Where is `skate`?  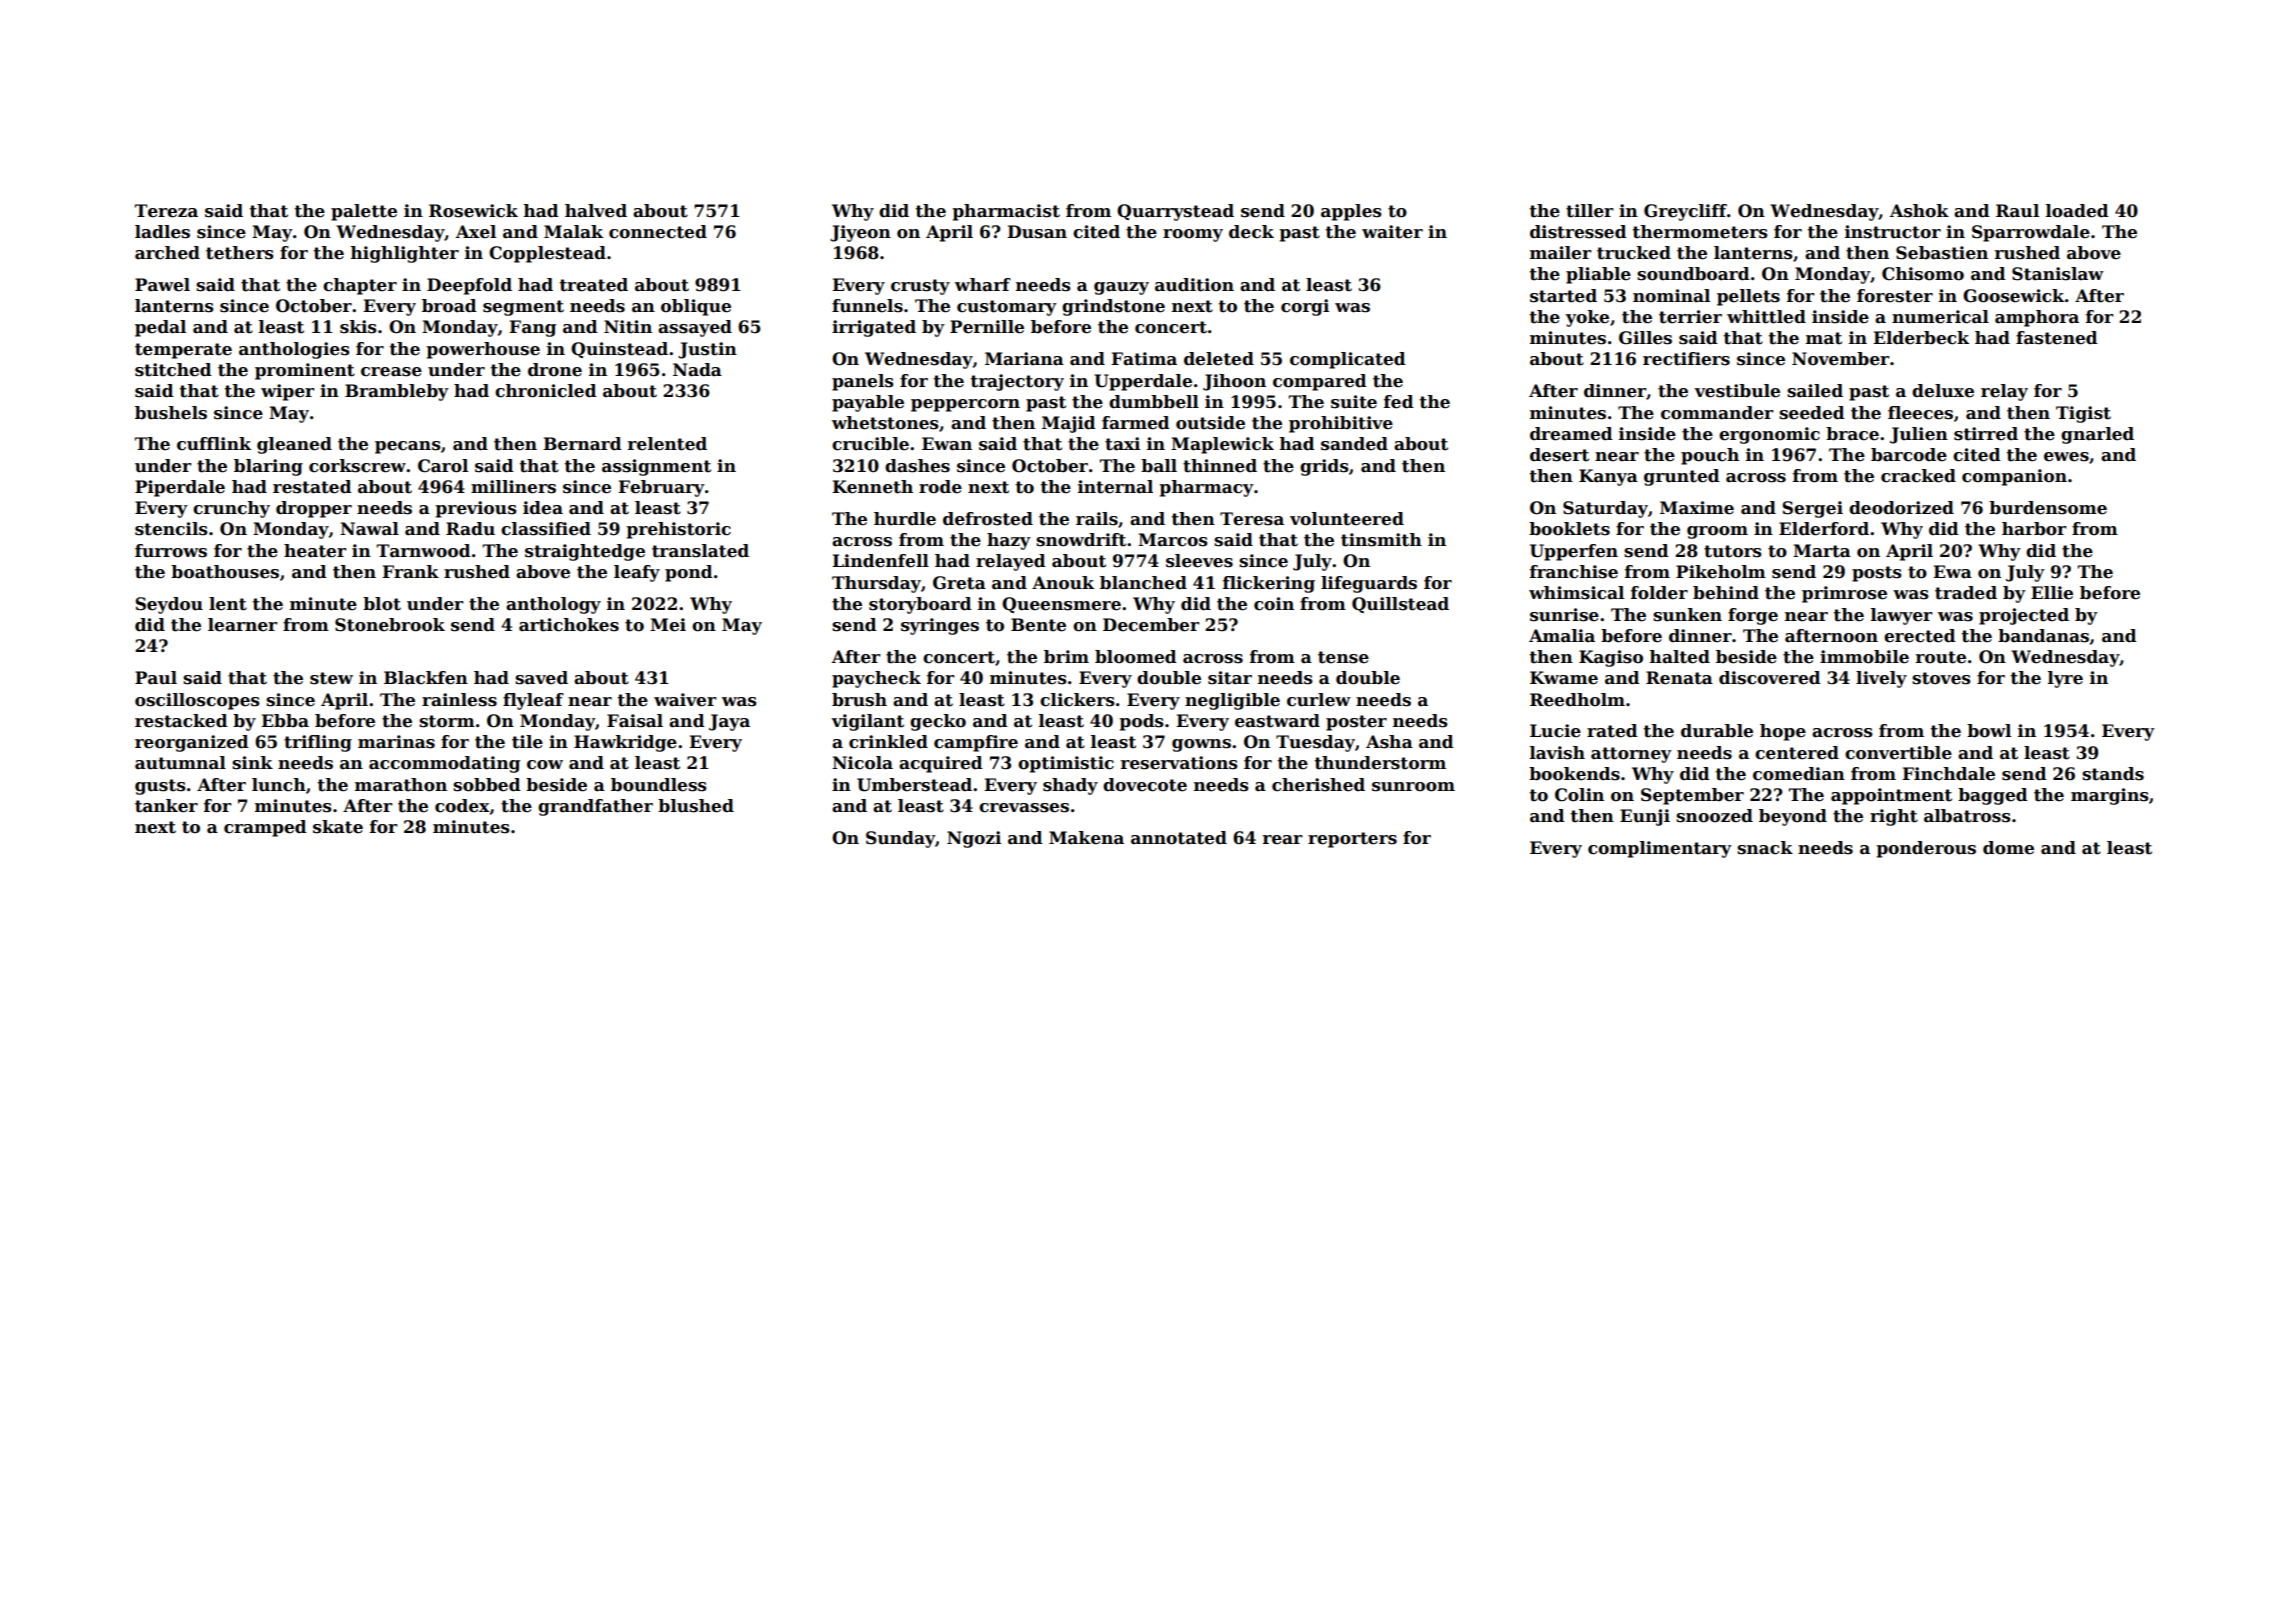
skate is located at coordinates (338, 827).
